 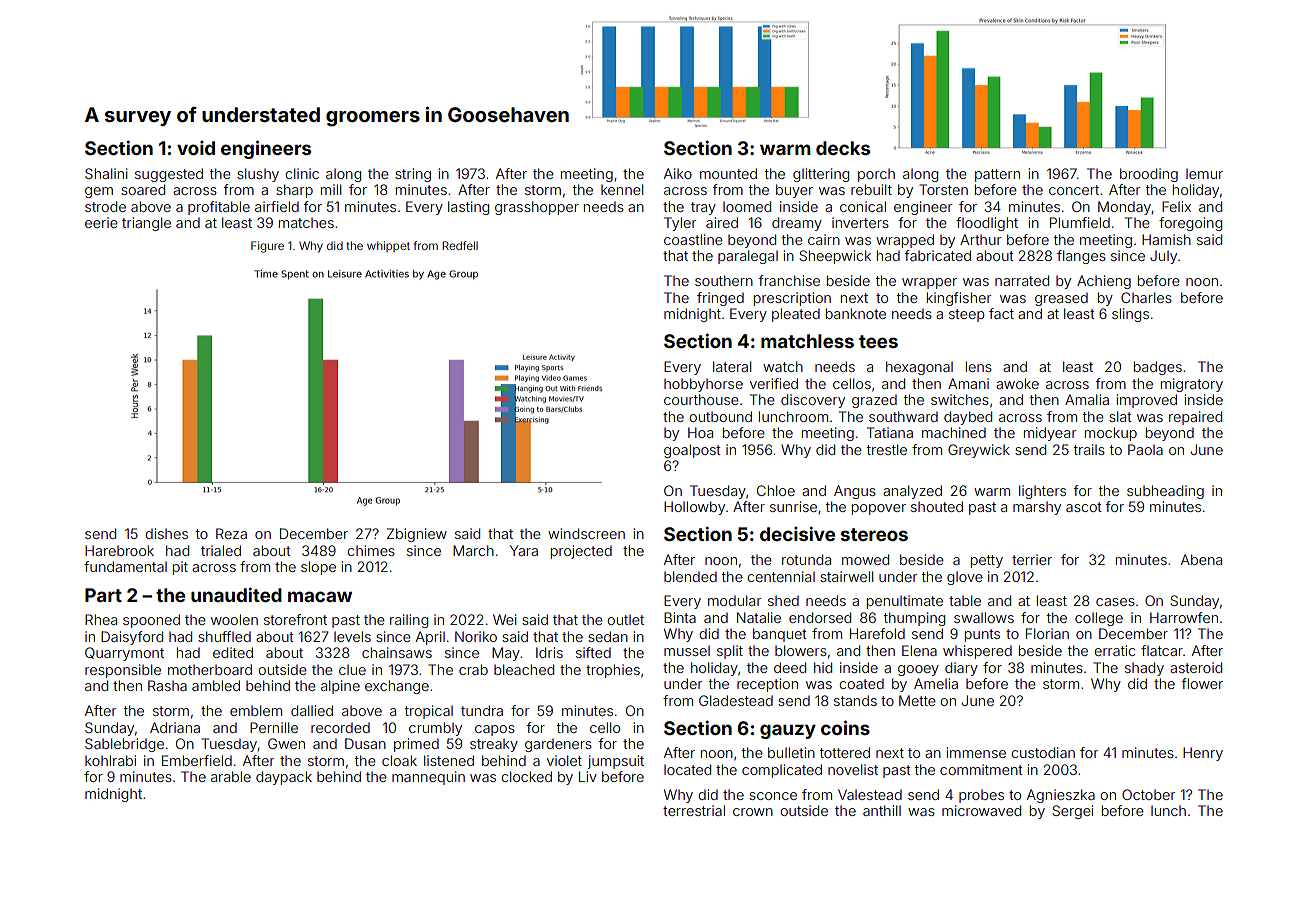 I want to click on Reza, so click(x=231, y=533).
